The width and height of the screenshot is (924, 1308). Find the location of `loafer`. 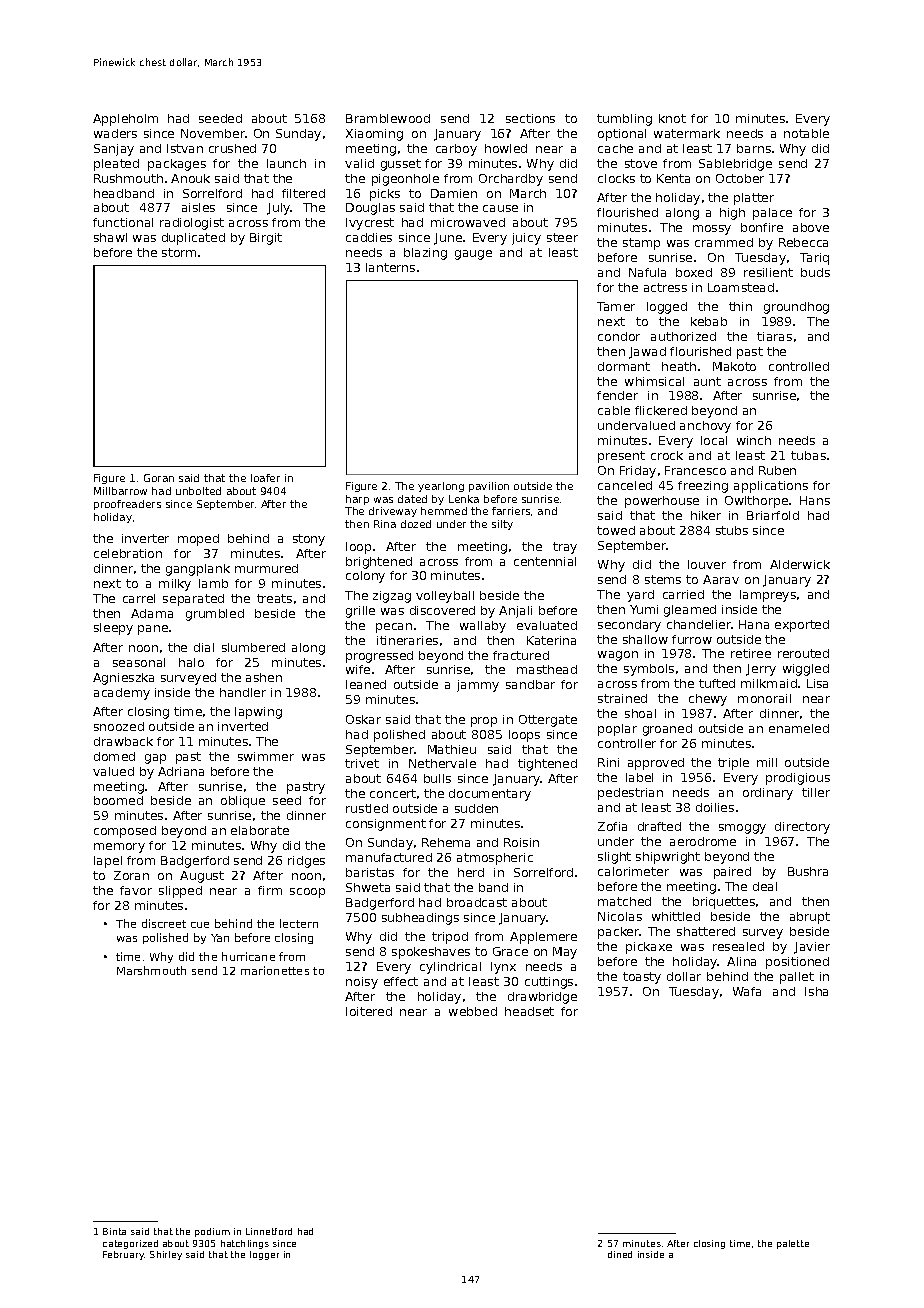

loafer is located at coordinates (265, 478).
